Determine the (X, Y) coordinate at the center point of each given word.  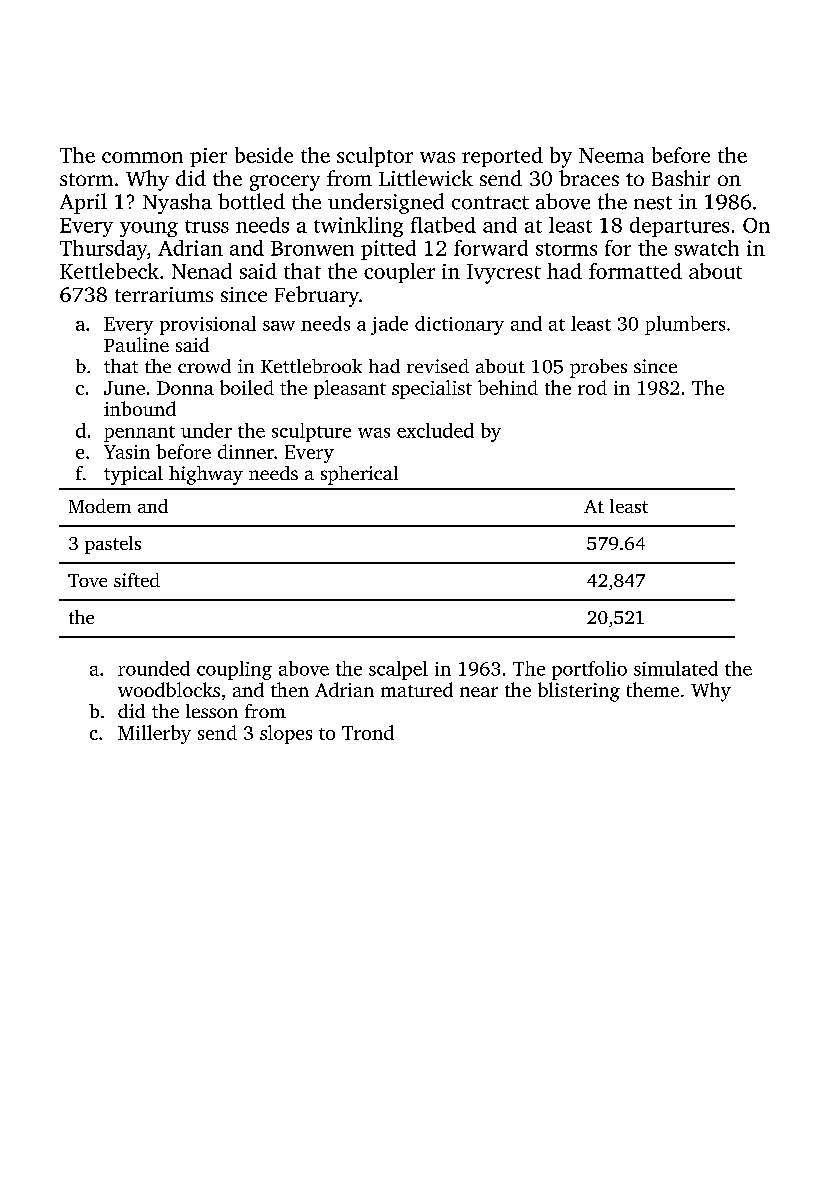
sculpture (311, 432)
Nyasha (177, 203)
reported (502, 157)
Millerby (154, 734)
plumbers (685, 325)
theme (653, 689)
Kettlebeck (109, 271)
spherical (359, 475)
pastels (113, 545)
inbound (140, 408)
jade (389, 325)
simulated (676, 668)
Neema (611, 155)
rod (592, 387)
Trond (368, 732)
